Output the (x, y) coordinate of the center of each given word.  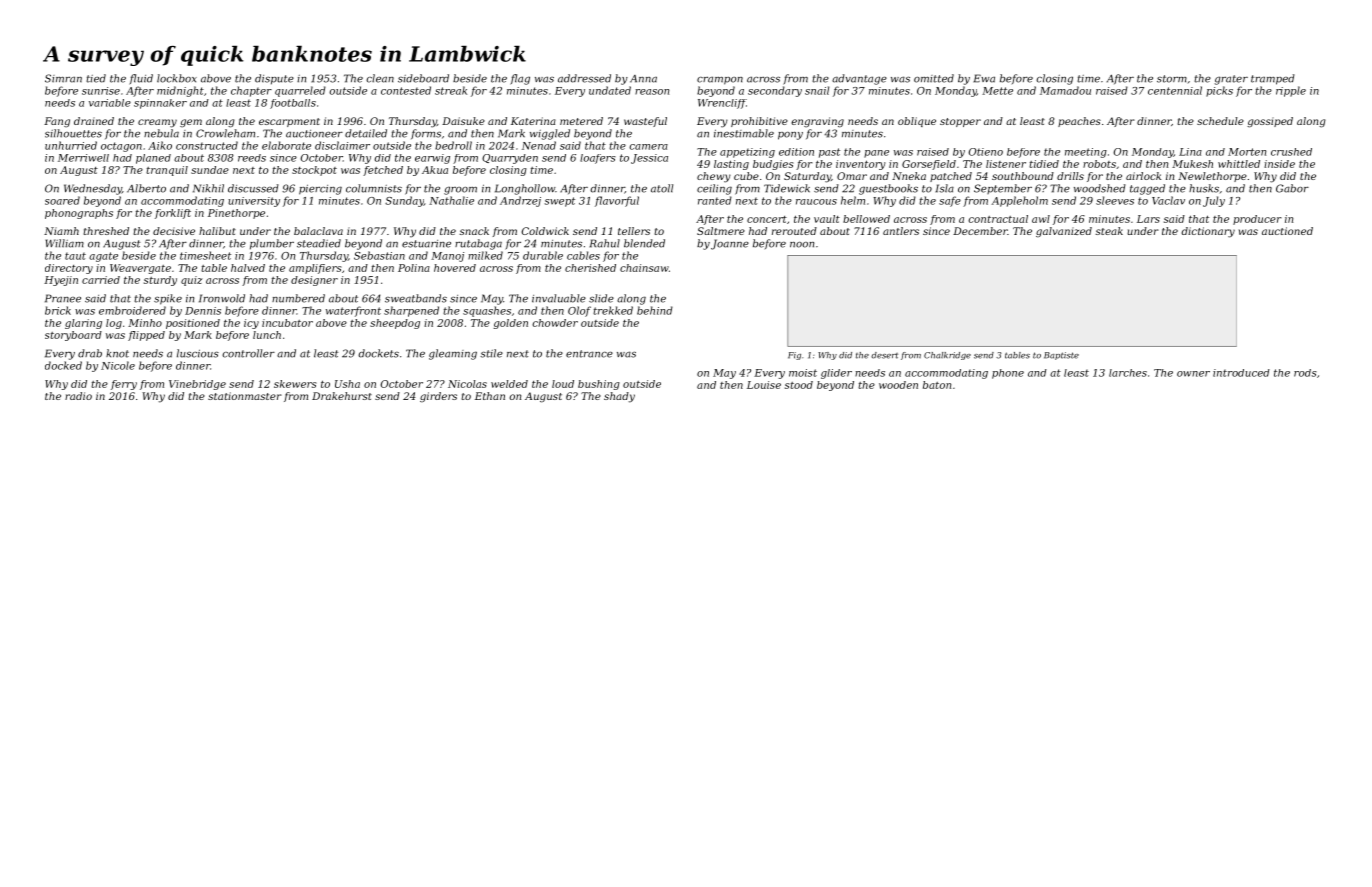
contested (406, 90)
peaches (1079, 122)
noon (802, 245)
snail (817, 90)
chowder (555, 323)
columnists (374, 188)
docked (63, 365)
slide (601, 298)
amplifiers (315, 269)
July (1214, 201)
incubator (287, 323)
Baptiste (1061, 356)
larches (1128, 373)
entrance (589, 354)
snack (474, 231)
